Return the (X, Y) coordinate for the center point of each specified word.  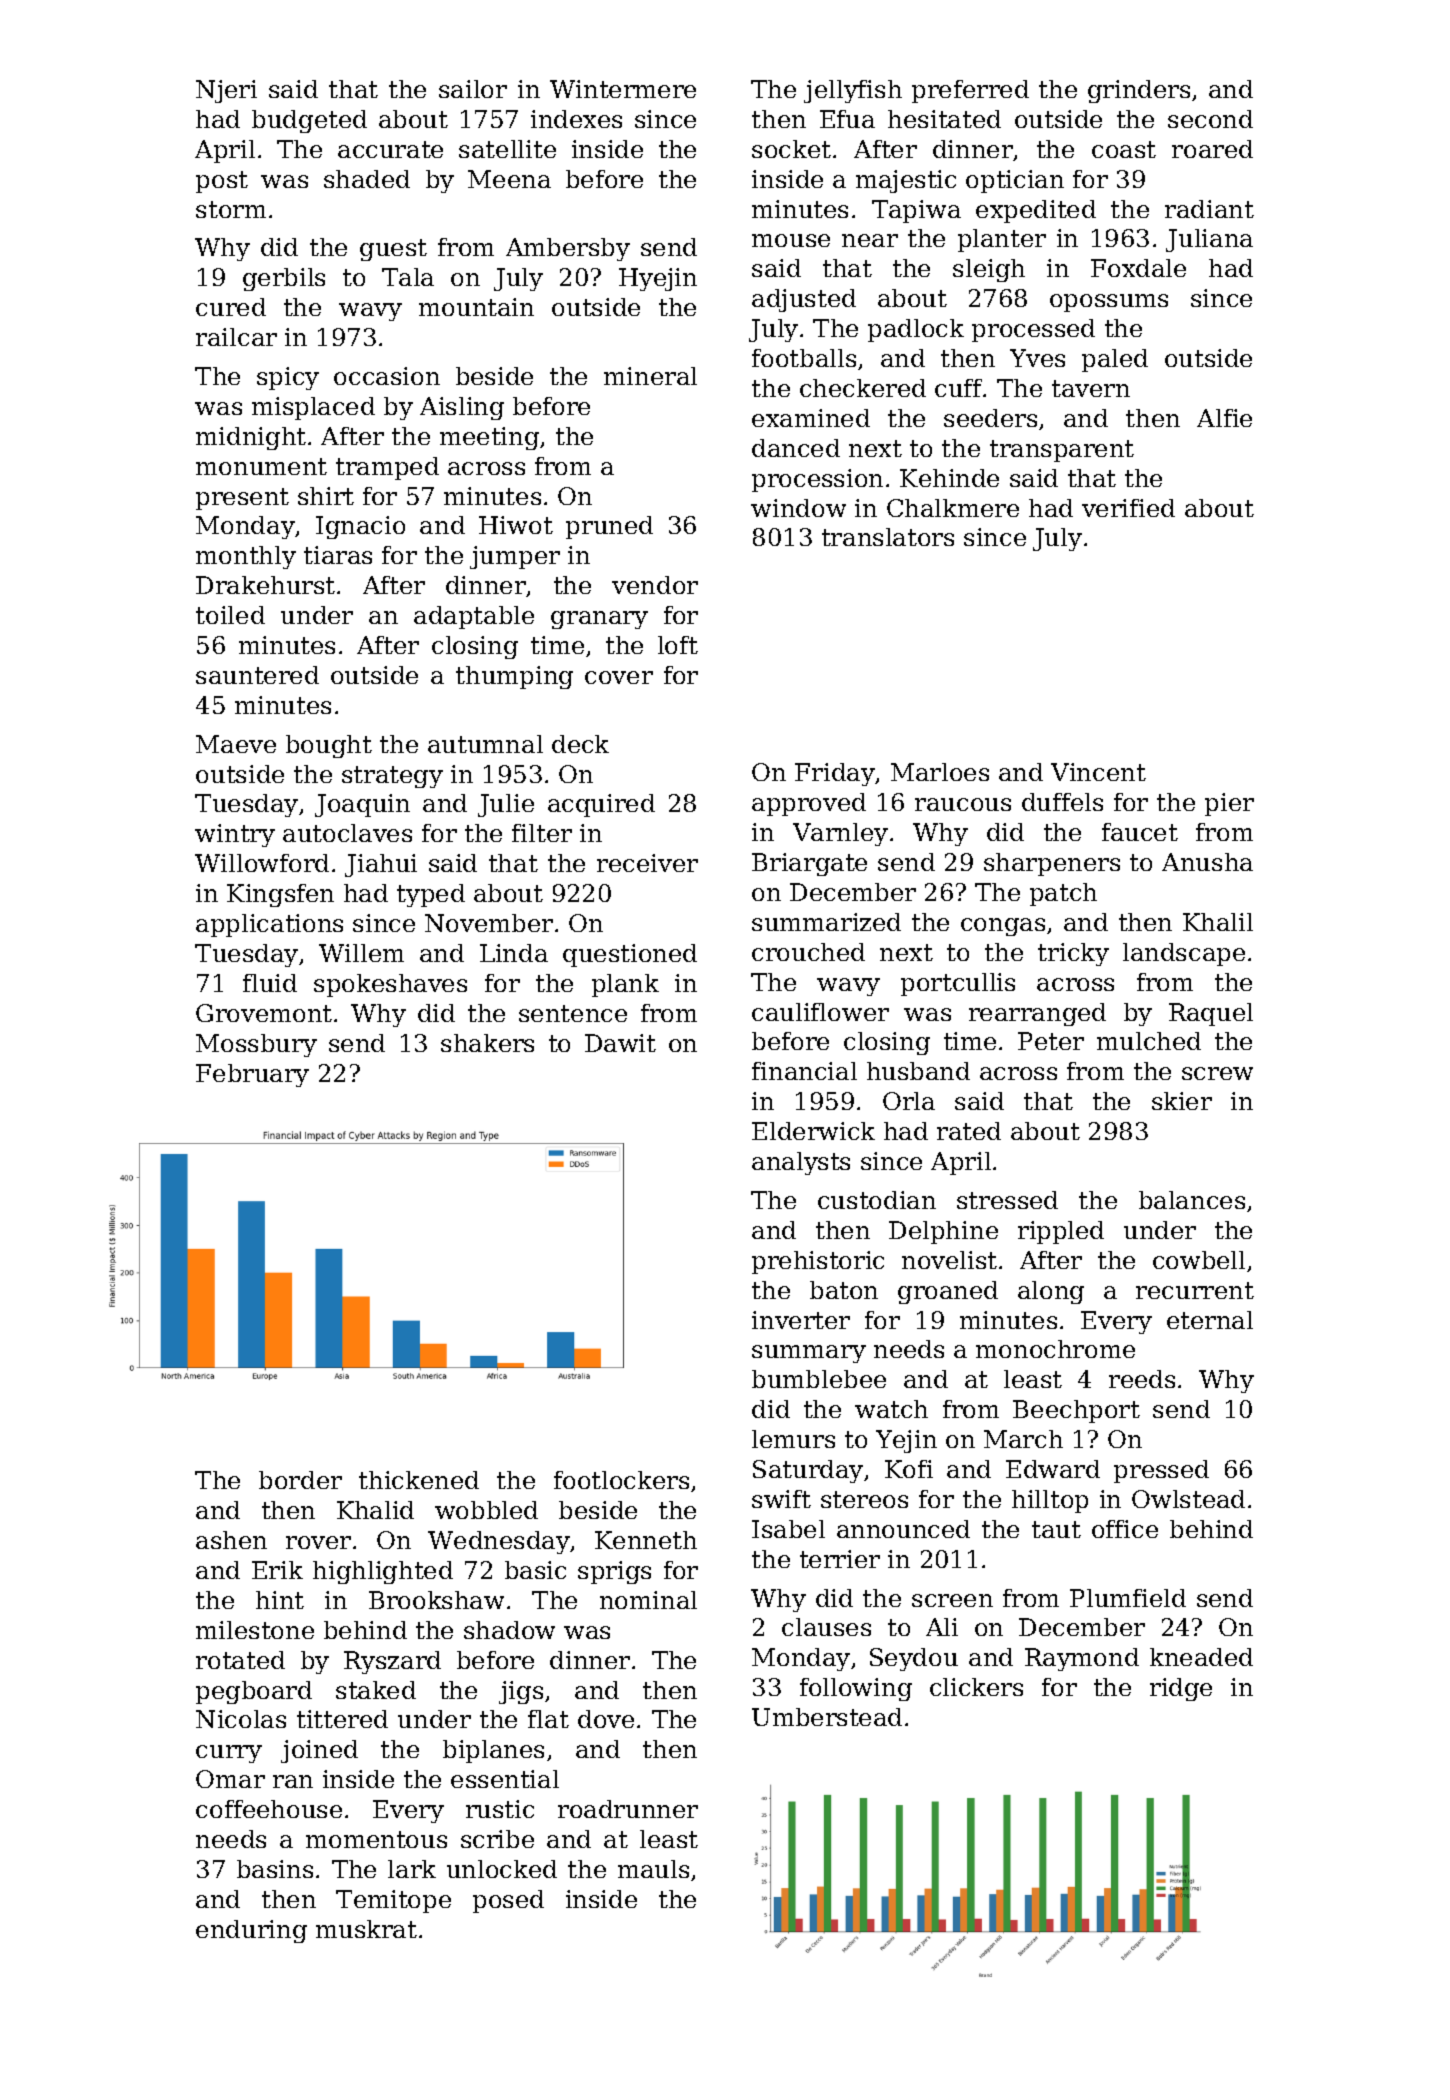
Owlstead (1188, 1499)
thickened (419, 1480)
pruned (609, 527)
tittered (342, 1719)
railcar (236, 337)
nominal (648, 1600)
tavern (1091, 388)
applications (269, 925)
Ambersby (568, 249)
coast (1124, 149)
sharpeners (1052, 864)
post (222, 182)
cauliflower (820, 1012)
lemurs (793, 1439)
